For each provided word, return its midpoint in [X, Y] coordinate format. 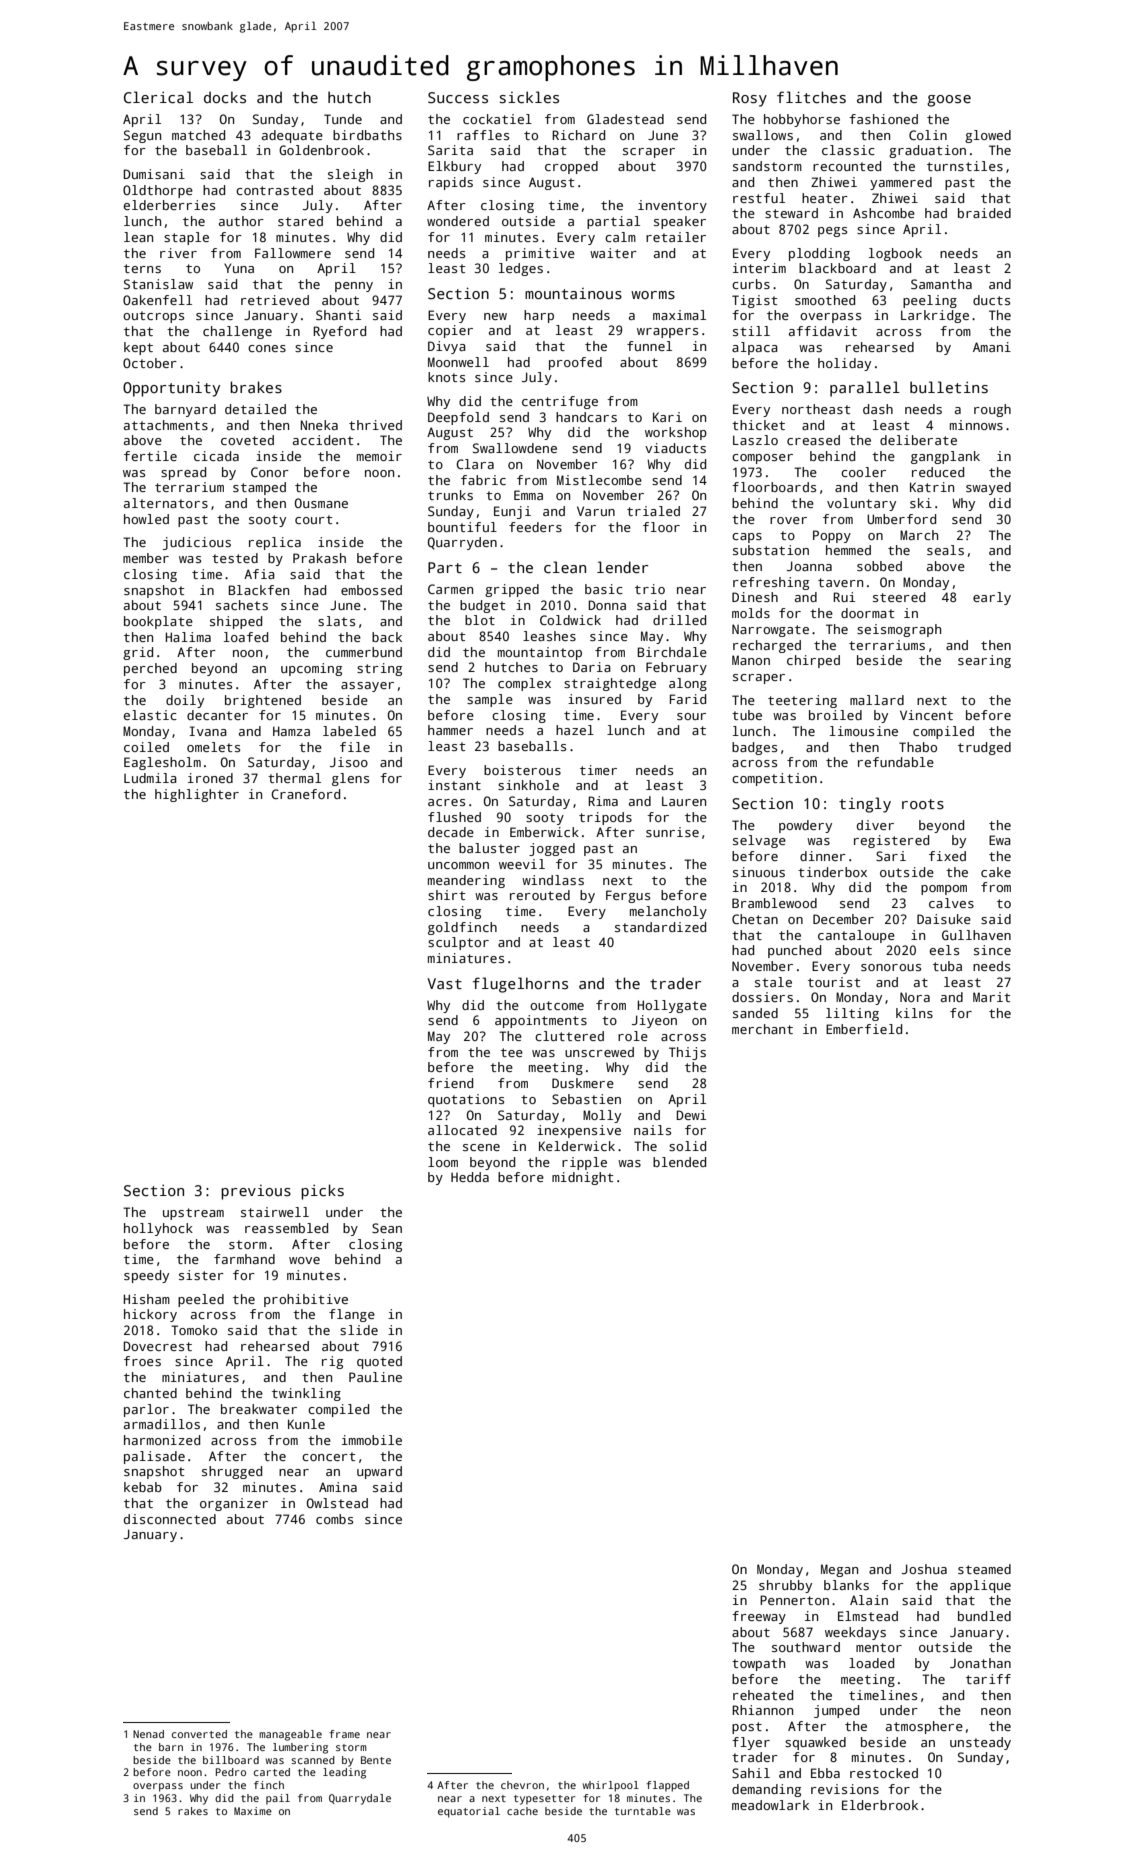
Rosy [750, 99]
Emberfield [864, 1029]
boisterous [522, 770]
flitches [811, 97]
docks [225, 97]
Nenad [148, 1734]
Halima [188, 637]
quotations [466, 1100]
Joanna [809, 566]
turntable [643, 1811]
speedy [146, 1276]
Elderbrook [880, 1805]
